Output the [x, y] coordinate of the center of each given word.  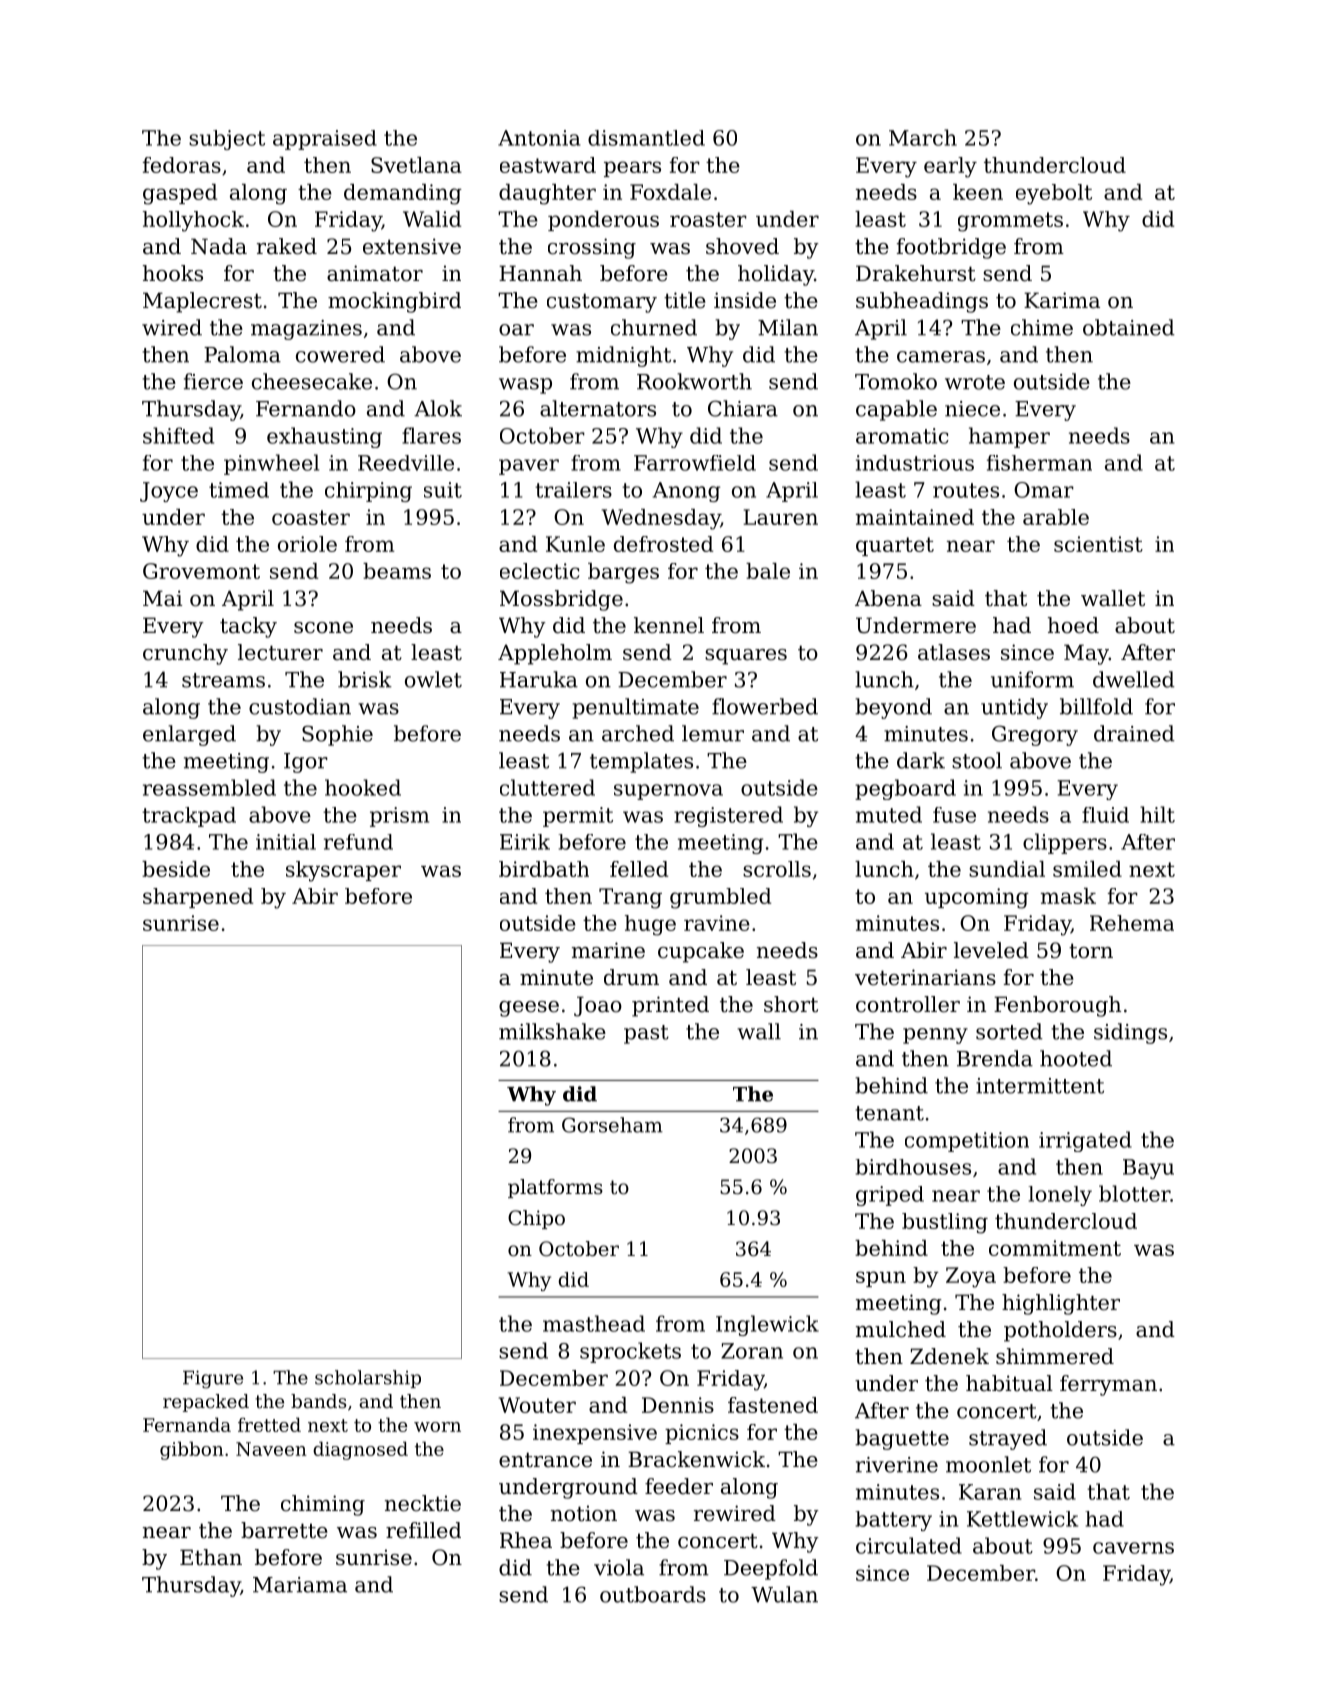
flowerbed [765, 706]
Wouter [537, 1405]
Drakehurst [916, 273]
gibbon [192, 1450]
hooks [173, 273]
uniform [1032, 679]
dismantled [646, 138]
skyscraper [343, 871]
